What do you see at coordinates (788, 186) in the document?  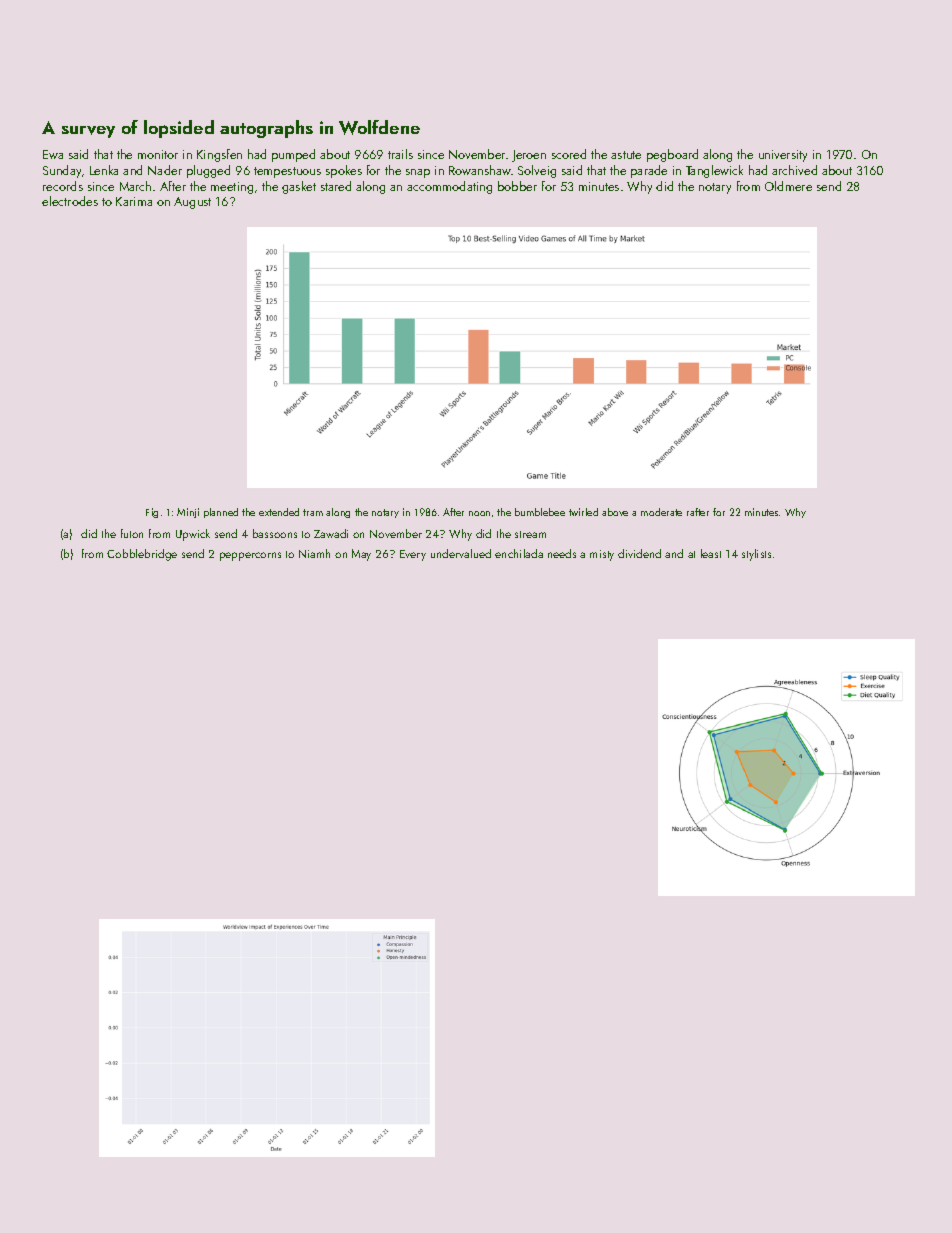 I see `Oldmere` at bounding box center [788, 186].
